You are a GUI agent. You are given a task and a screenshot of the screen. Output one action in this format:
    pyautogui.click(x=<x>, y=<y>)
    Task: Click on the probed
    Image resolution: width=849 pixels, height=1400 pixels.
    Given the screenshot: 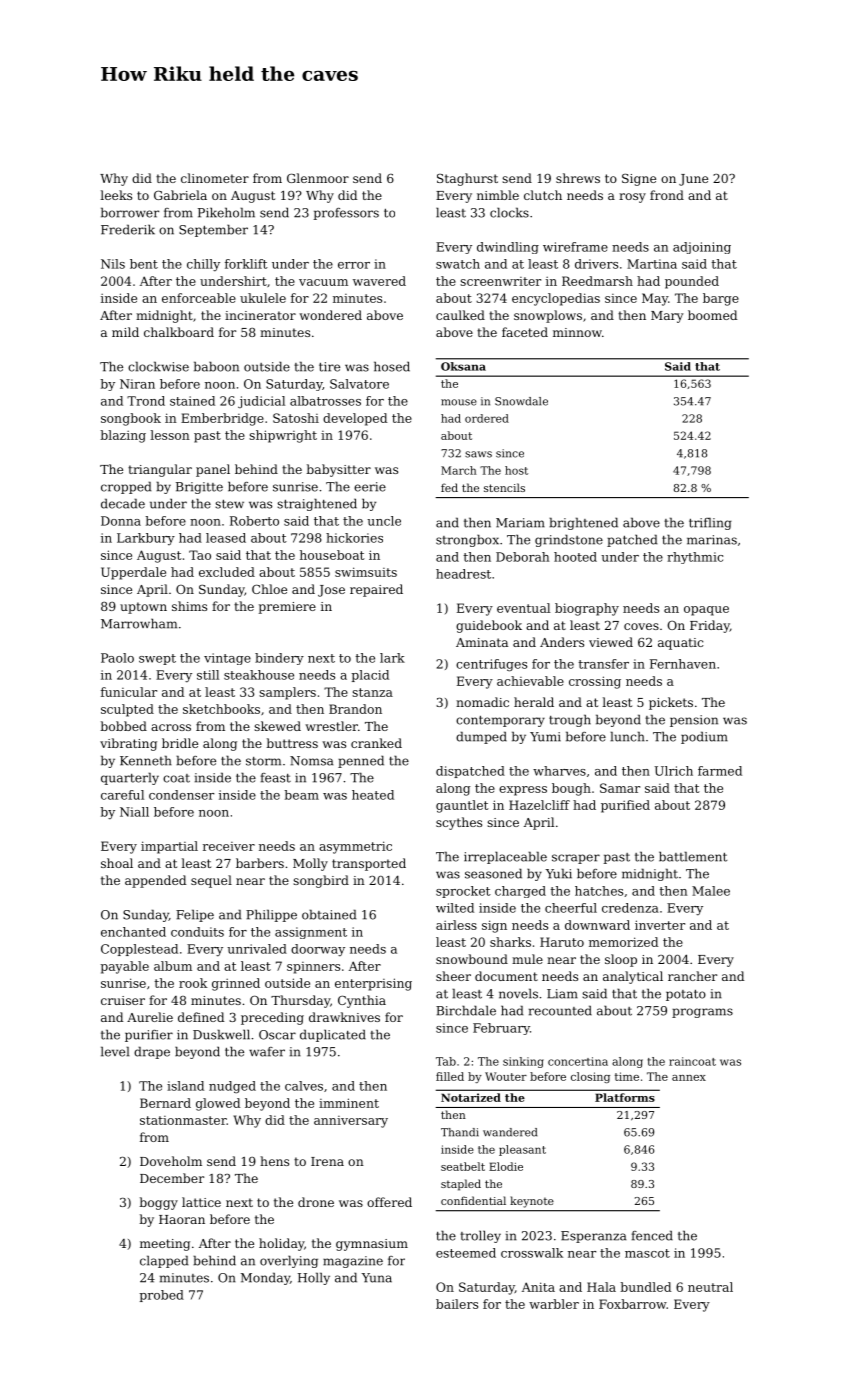 What is the action you would take?
    pyautogui.click(x=161, y=1296)
